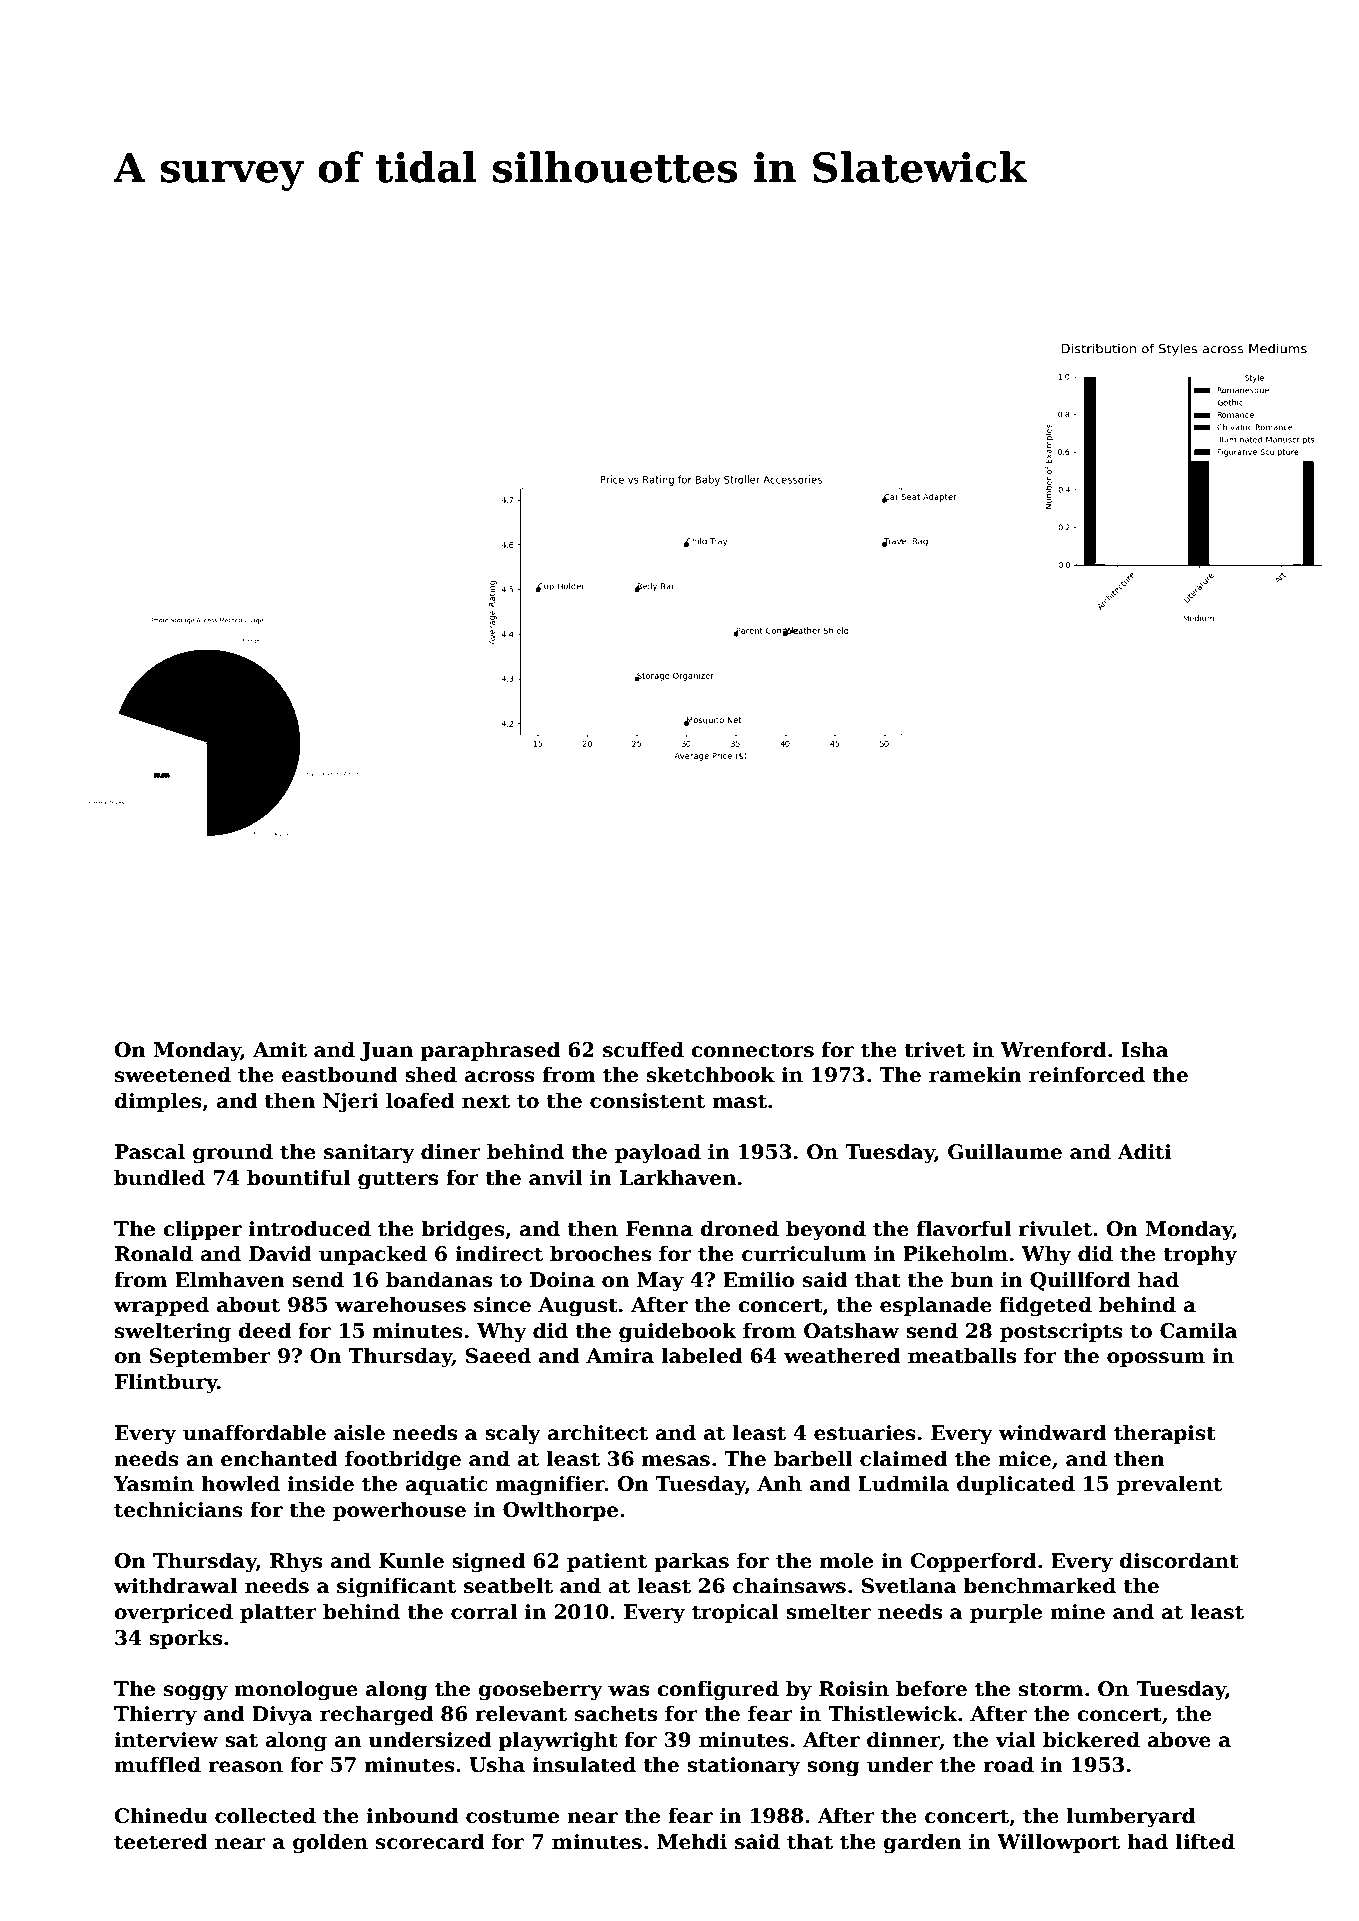 The height and width of the screenshot is (1921, 1359). I want to click on mice, so click(1024, 1459).
